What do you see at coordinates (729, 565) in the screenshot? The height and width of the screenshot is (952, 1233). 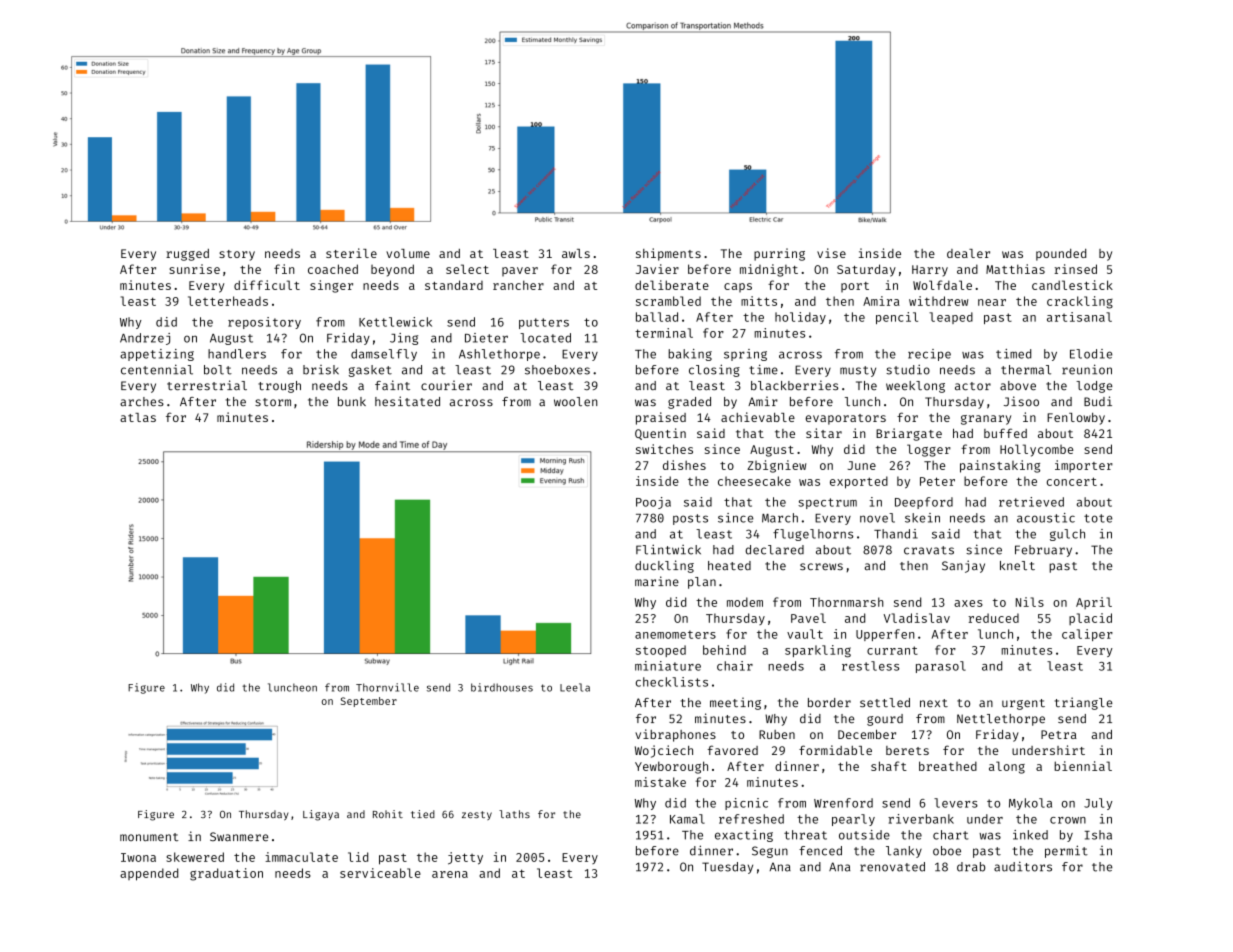 I see `heated` at bounding box center [729, 565].
